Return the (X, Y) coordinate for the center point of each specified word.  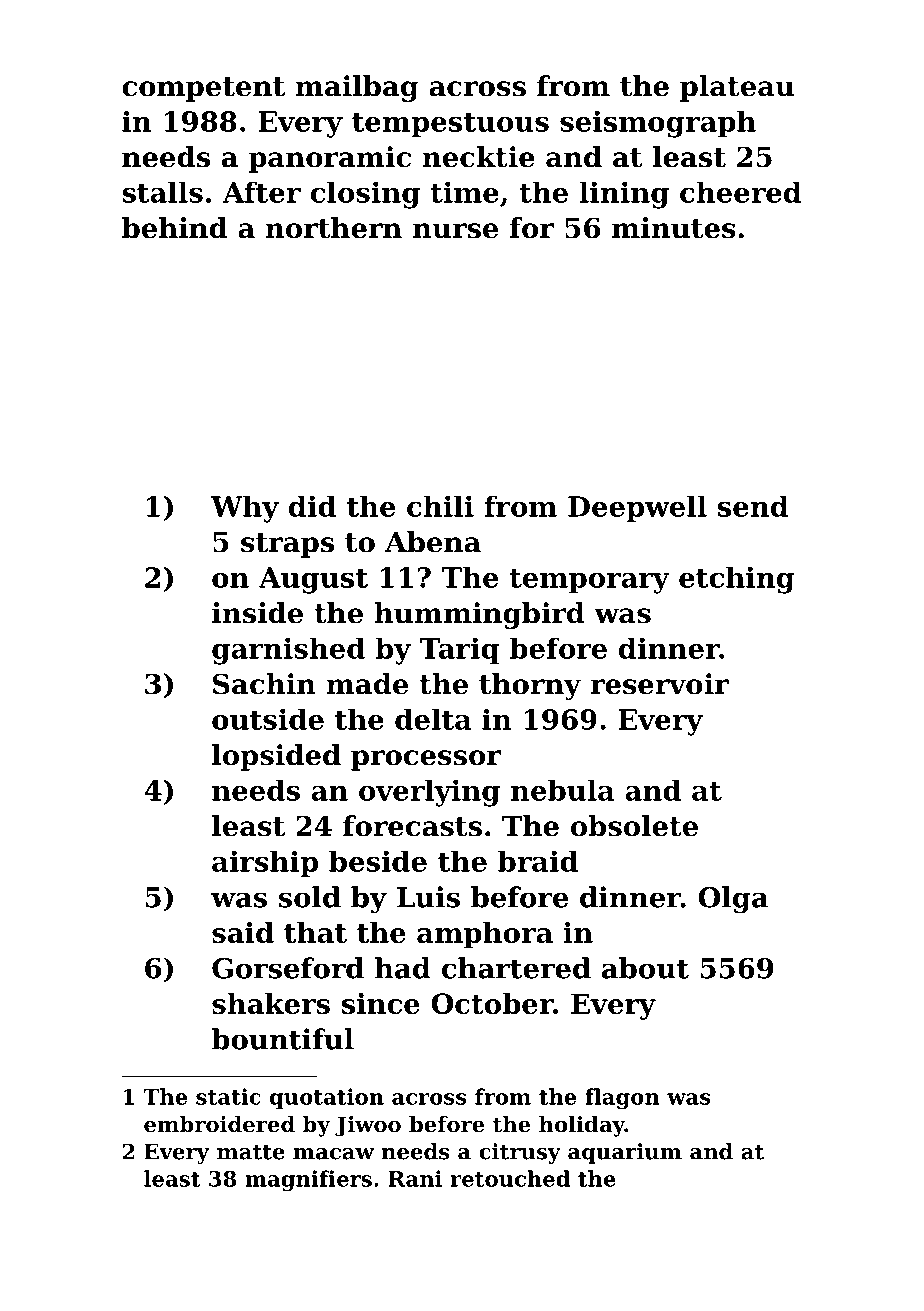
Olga (733, 900)
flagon (622, 1098)
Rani (415, 1178)
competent (203, 89)
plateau (737, 88)
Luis (428, 897)
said (243, 932)
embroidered (219, 1124)
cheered (741, 192)
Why (245, 509)
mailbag (357, 88)
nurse (455, 231)
